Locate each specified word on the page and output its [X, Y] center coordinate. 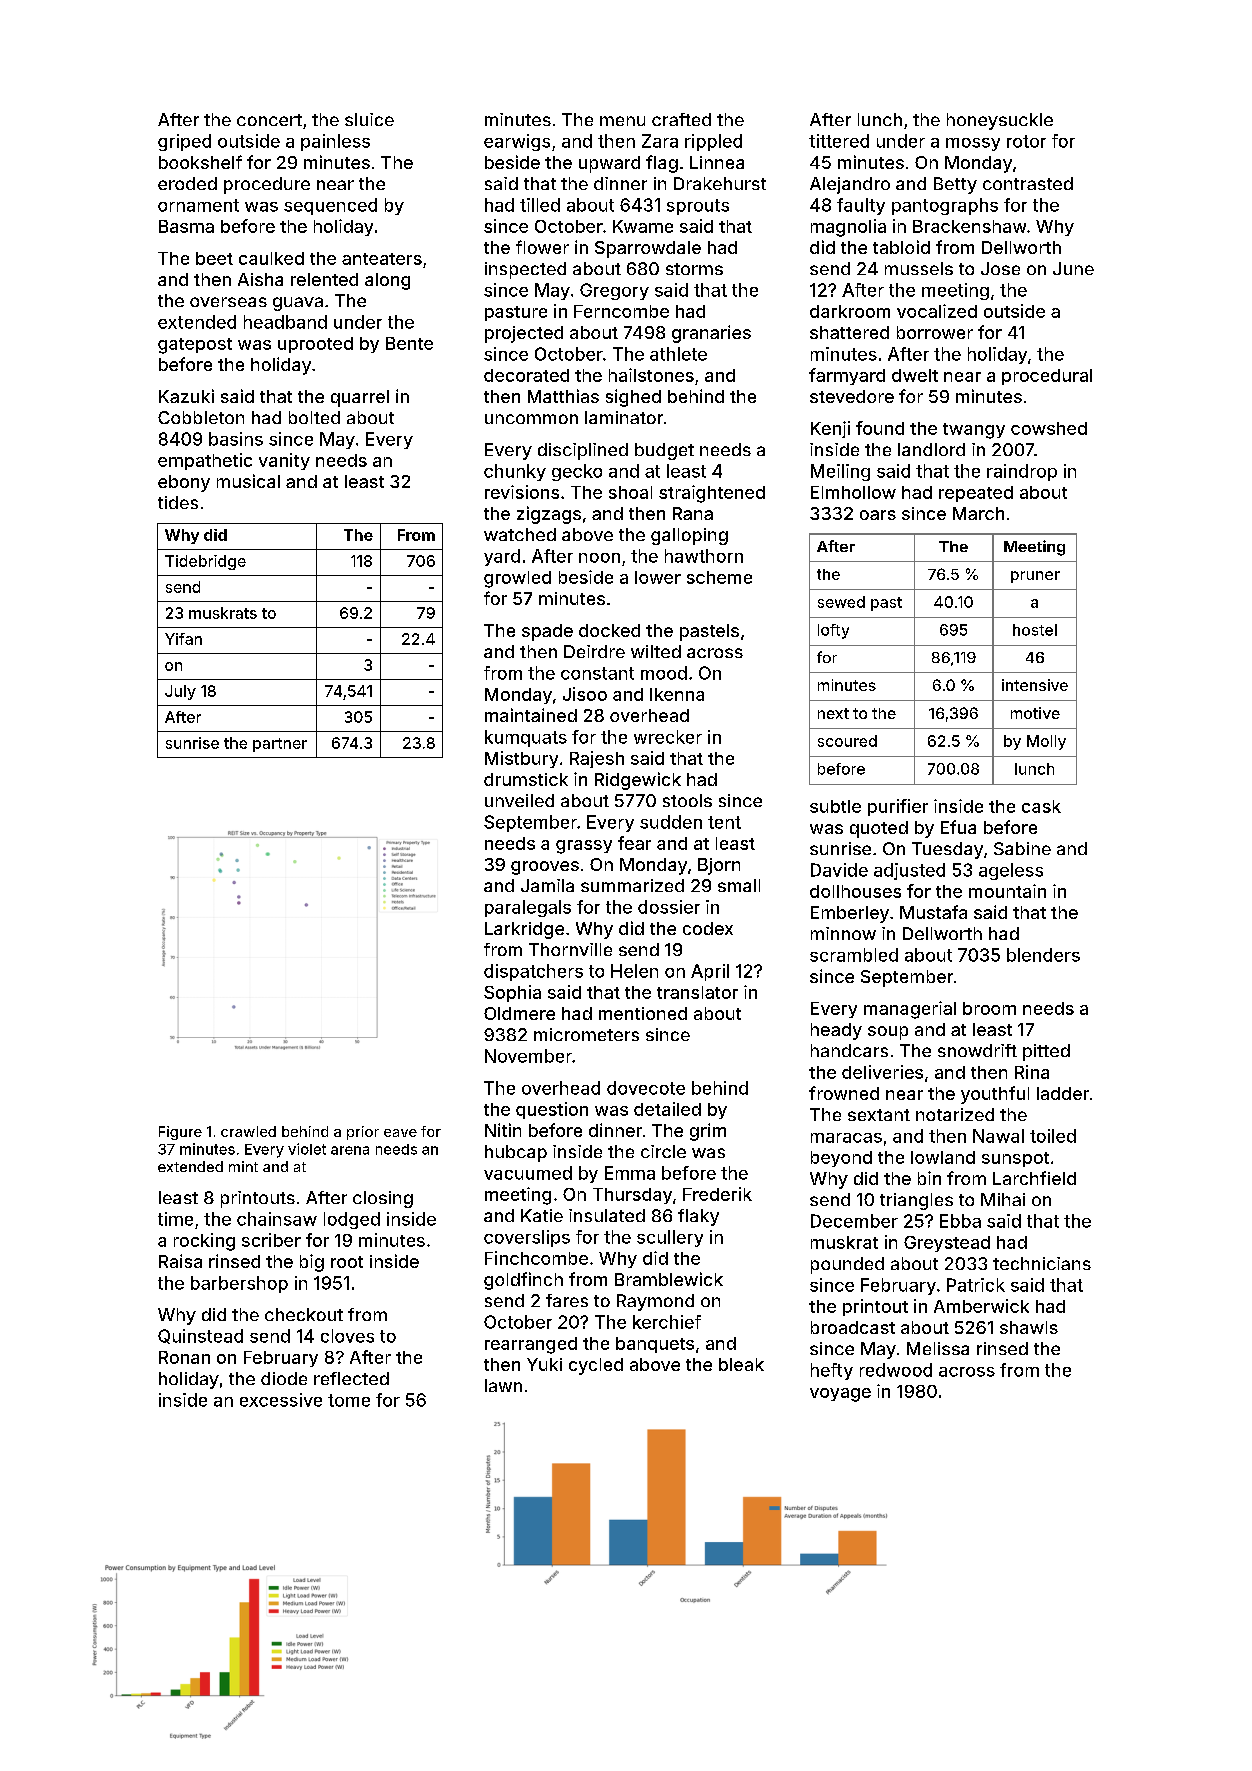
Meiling [840, 472]
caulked [271, 258]
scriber [271, 1240]
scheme [719, 577]
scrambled [854, 955]
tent [724, 822]
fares [567, 1300]
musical [248, 481]
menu [622, 121]
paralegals [528, 908]
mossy [973, 144]
